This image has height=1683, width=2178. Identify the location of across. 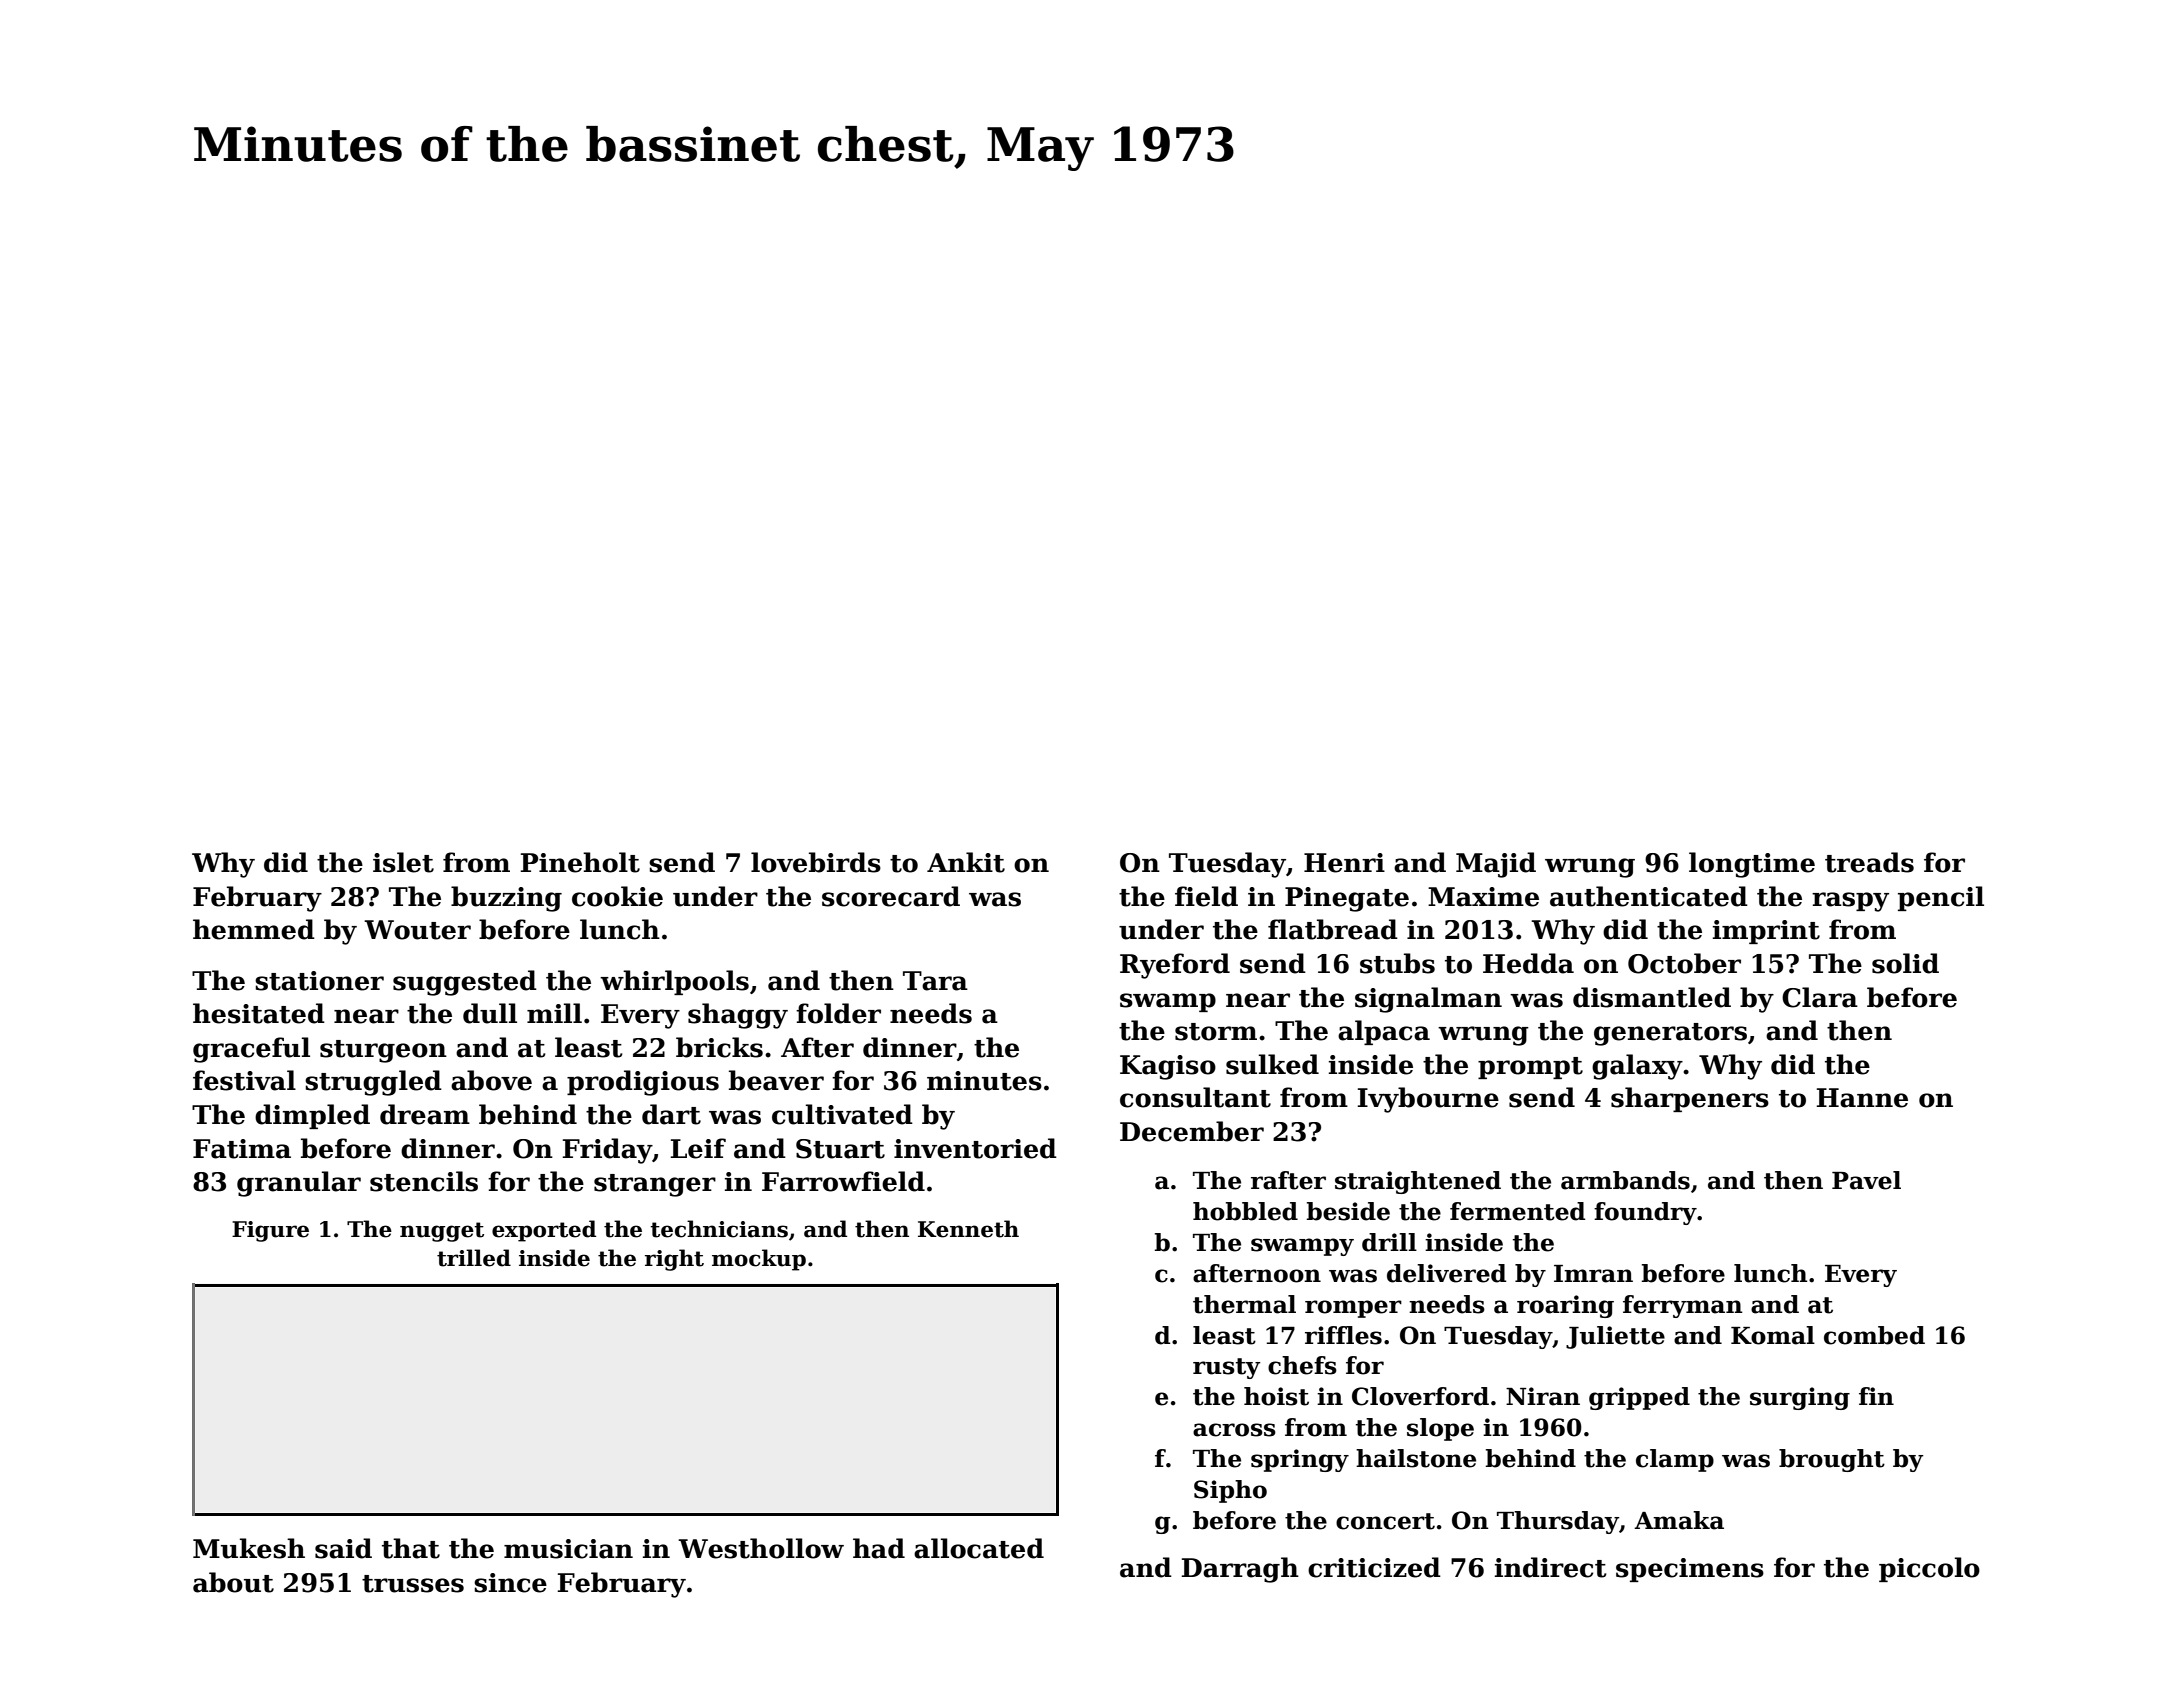
(1234, 1430).
